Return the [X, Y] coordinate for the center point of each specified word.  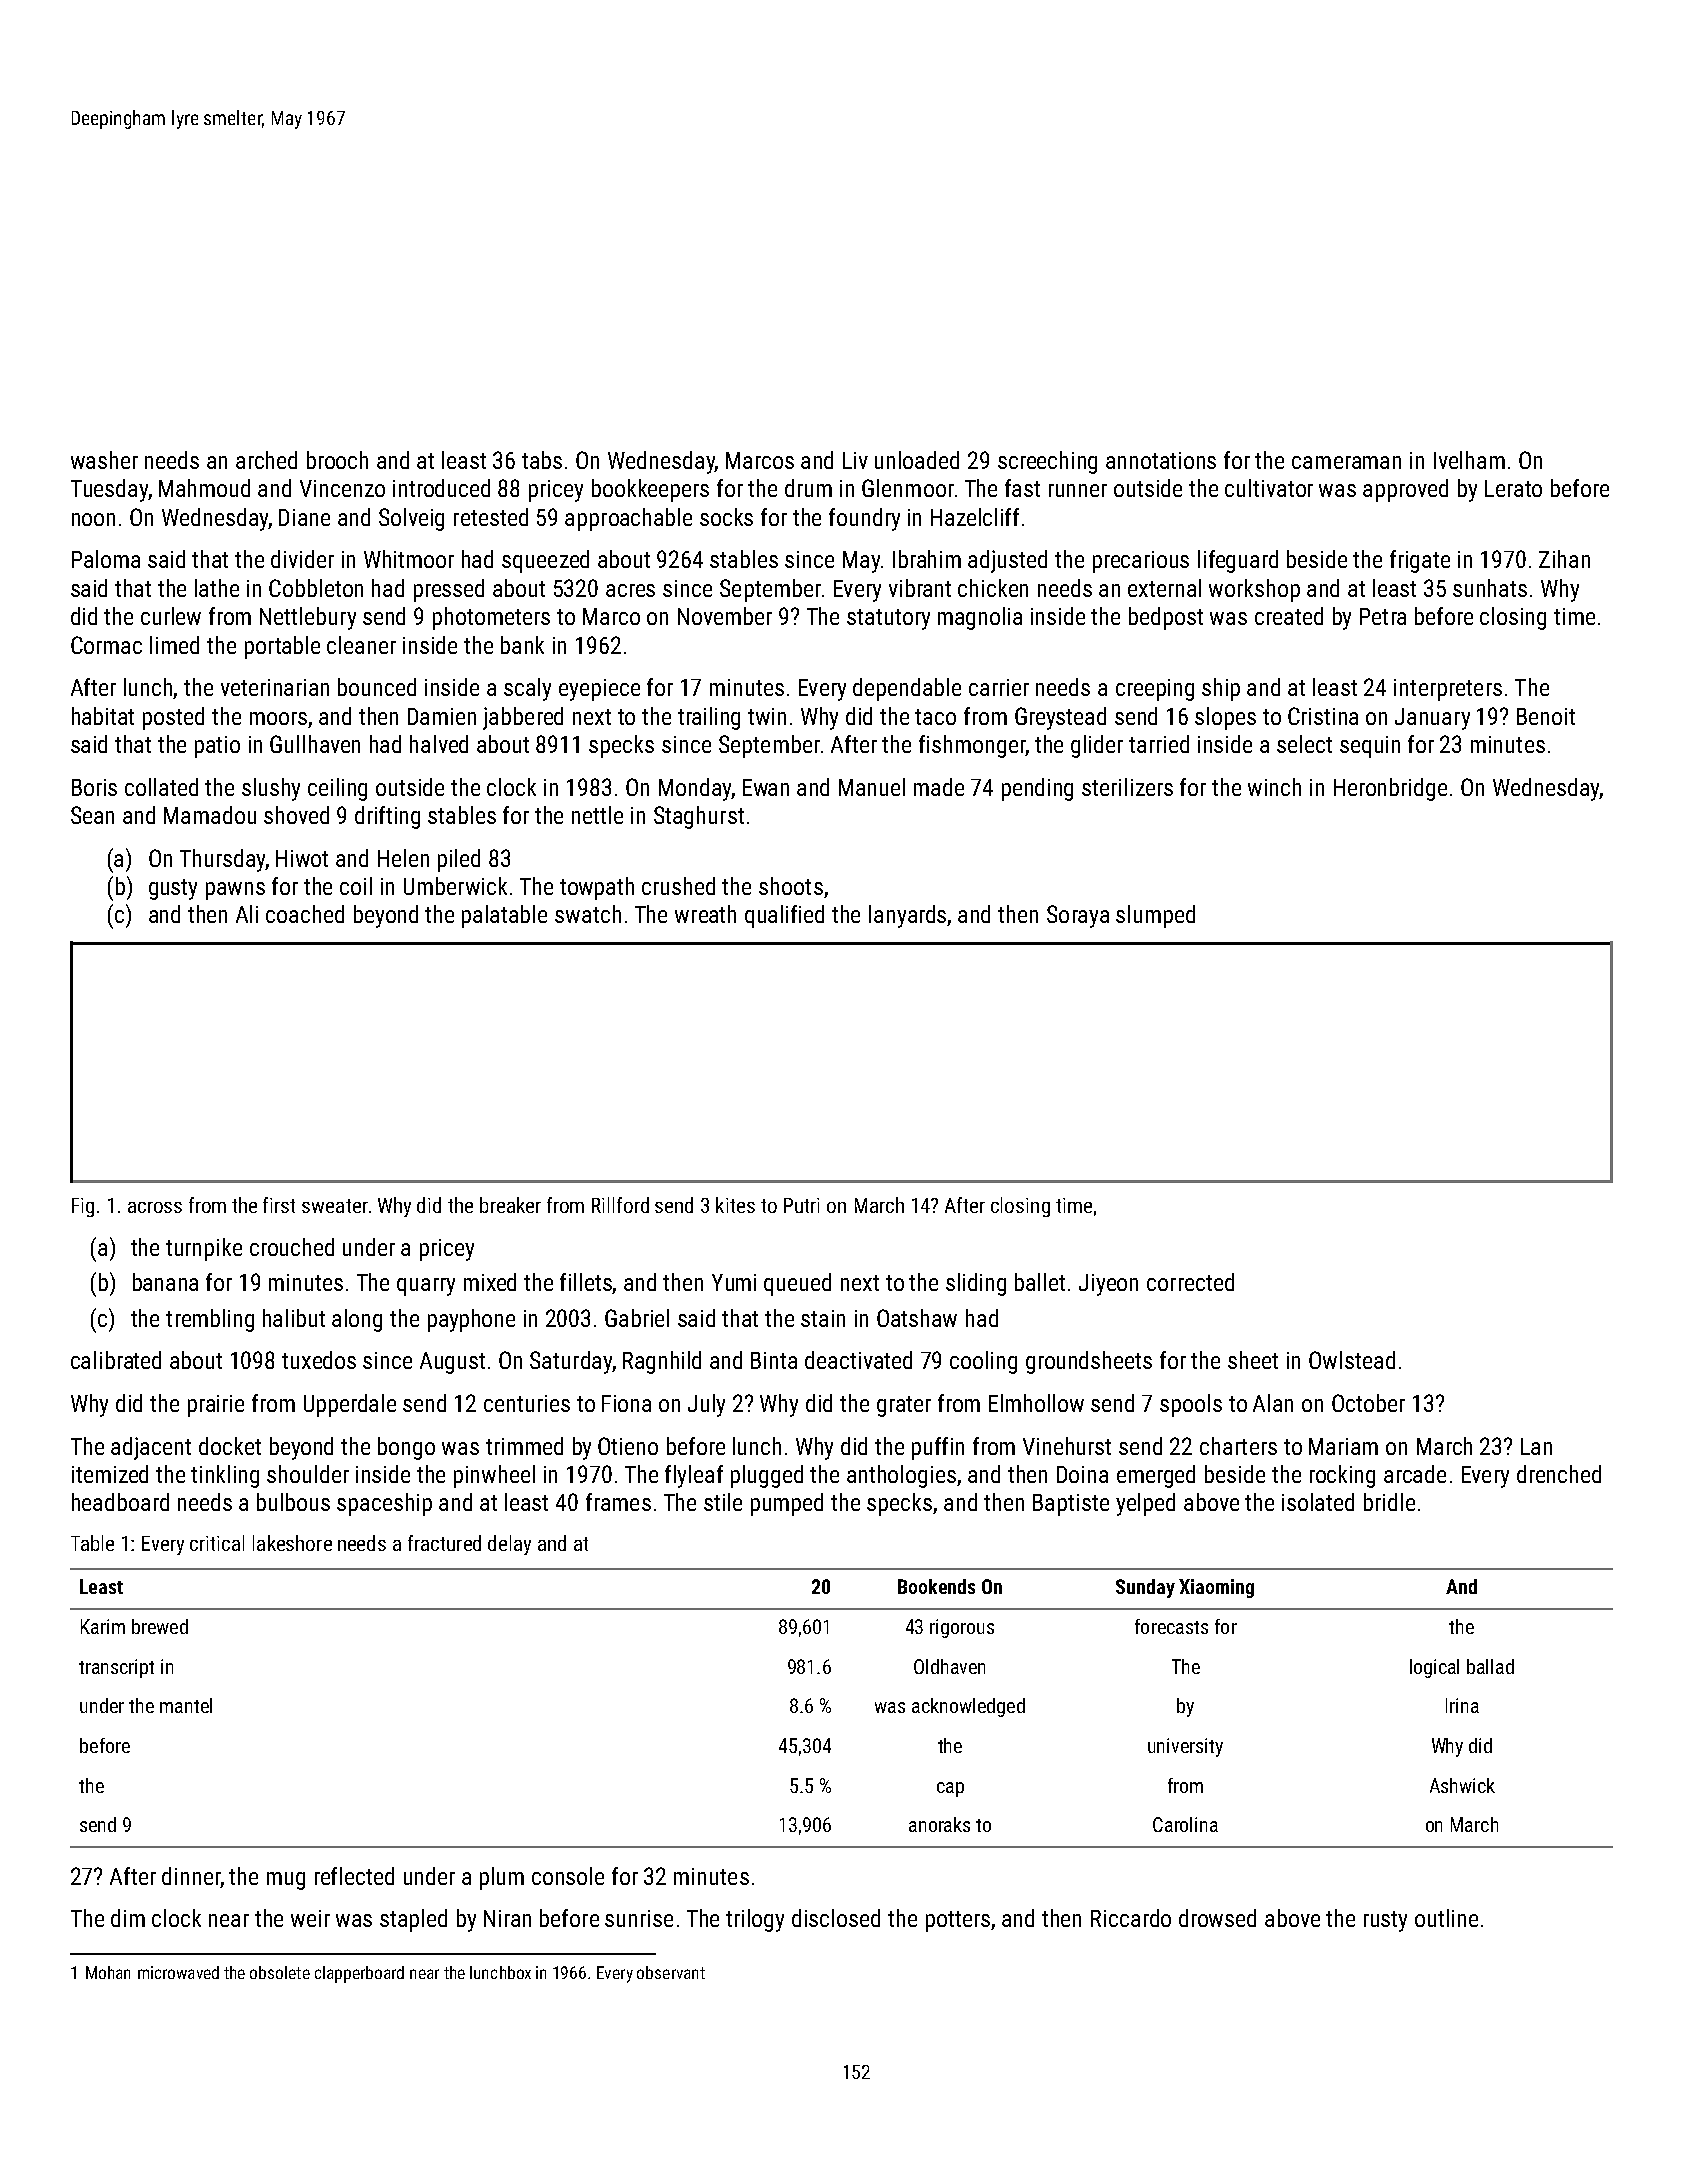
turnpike [204, 1249]
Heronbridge [1390, 789]
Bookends [936, 1586]
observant [671, 1972]
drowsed [1217, 1918]
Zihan [1564, 559]
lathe [217, 588]
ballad [1490, 1666]
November [725, 616]
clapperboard [359, 1974]
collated [161, 787]
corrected [1190, 1282]
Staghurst [699, 817]
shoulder [308, 1474]
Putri [801, 1205]
